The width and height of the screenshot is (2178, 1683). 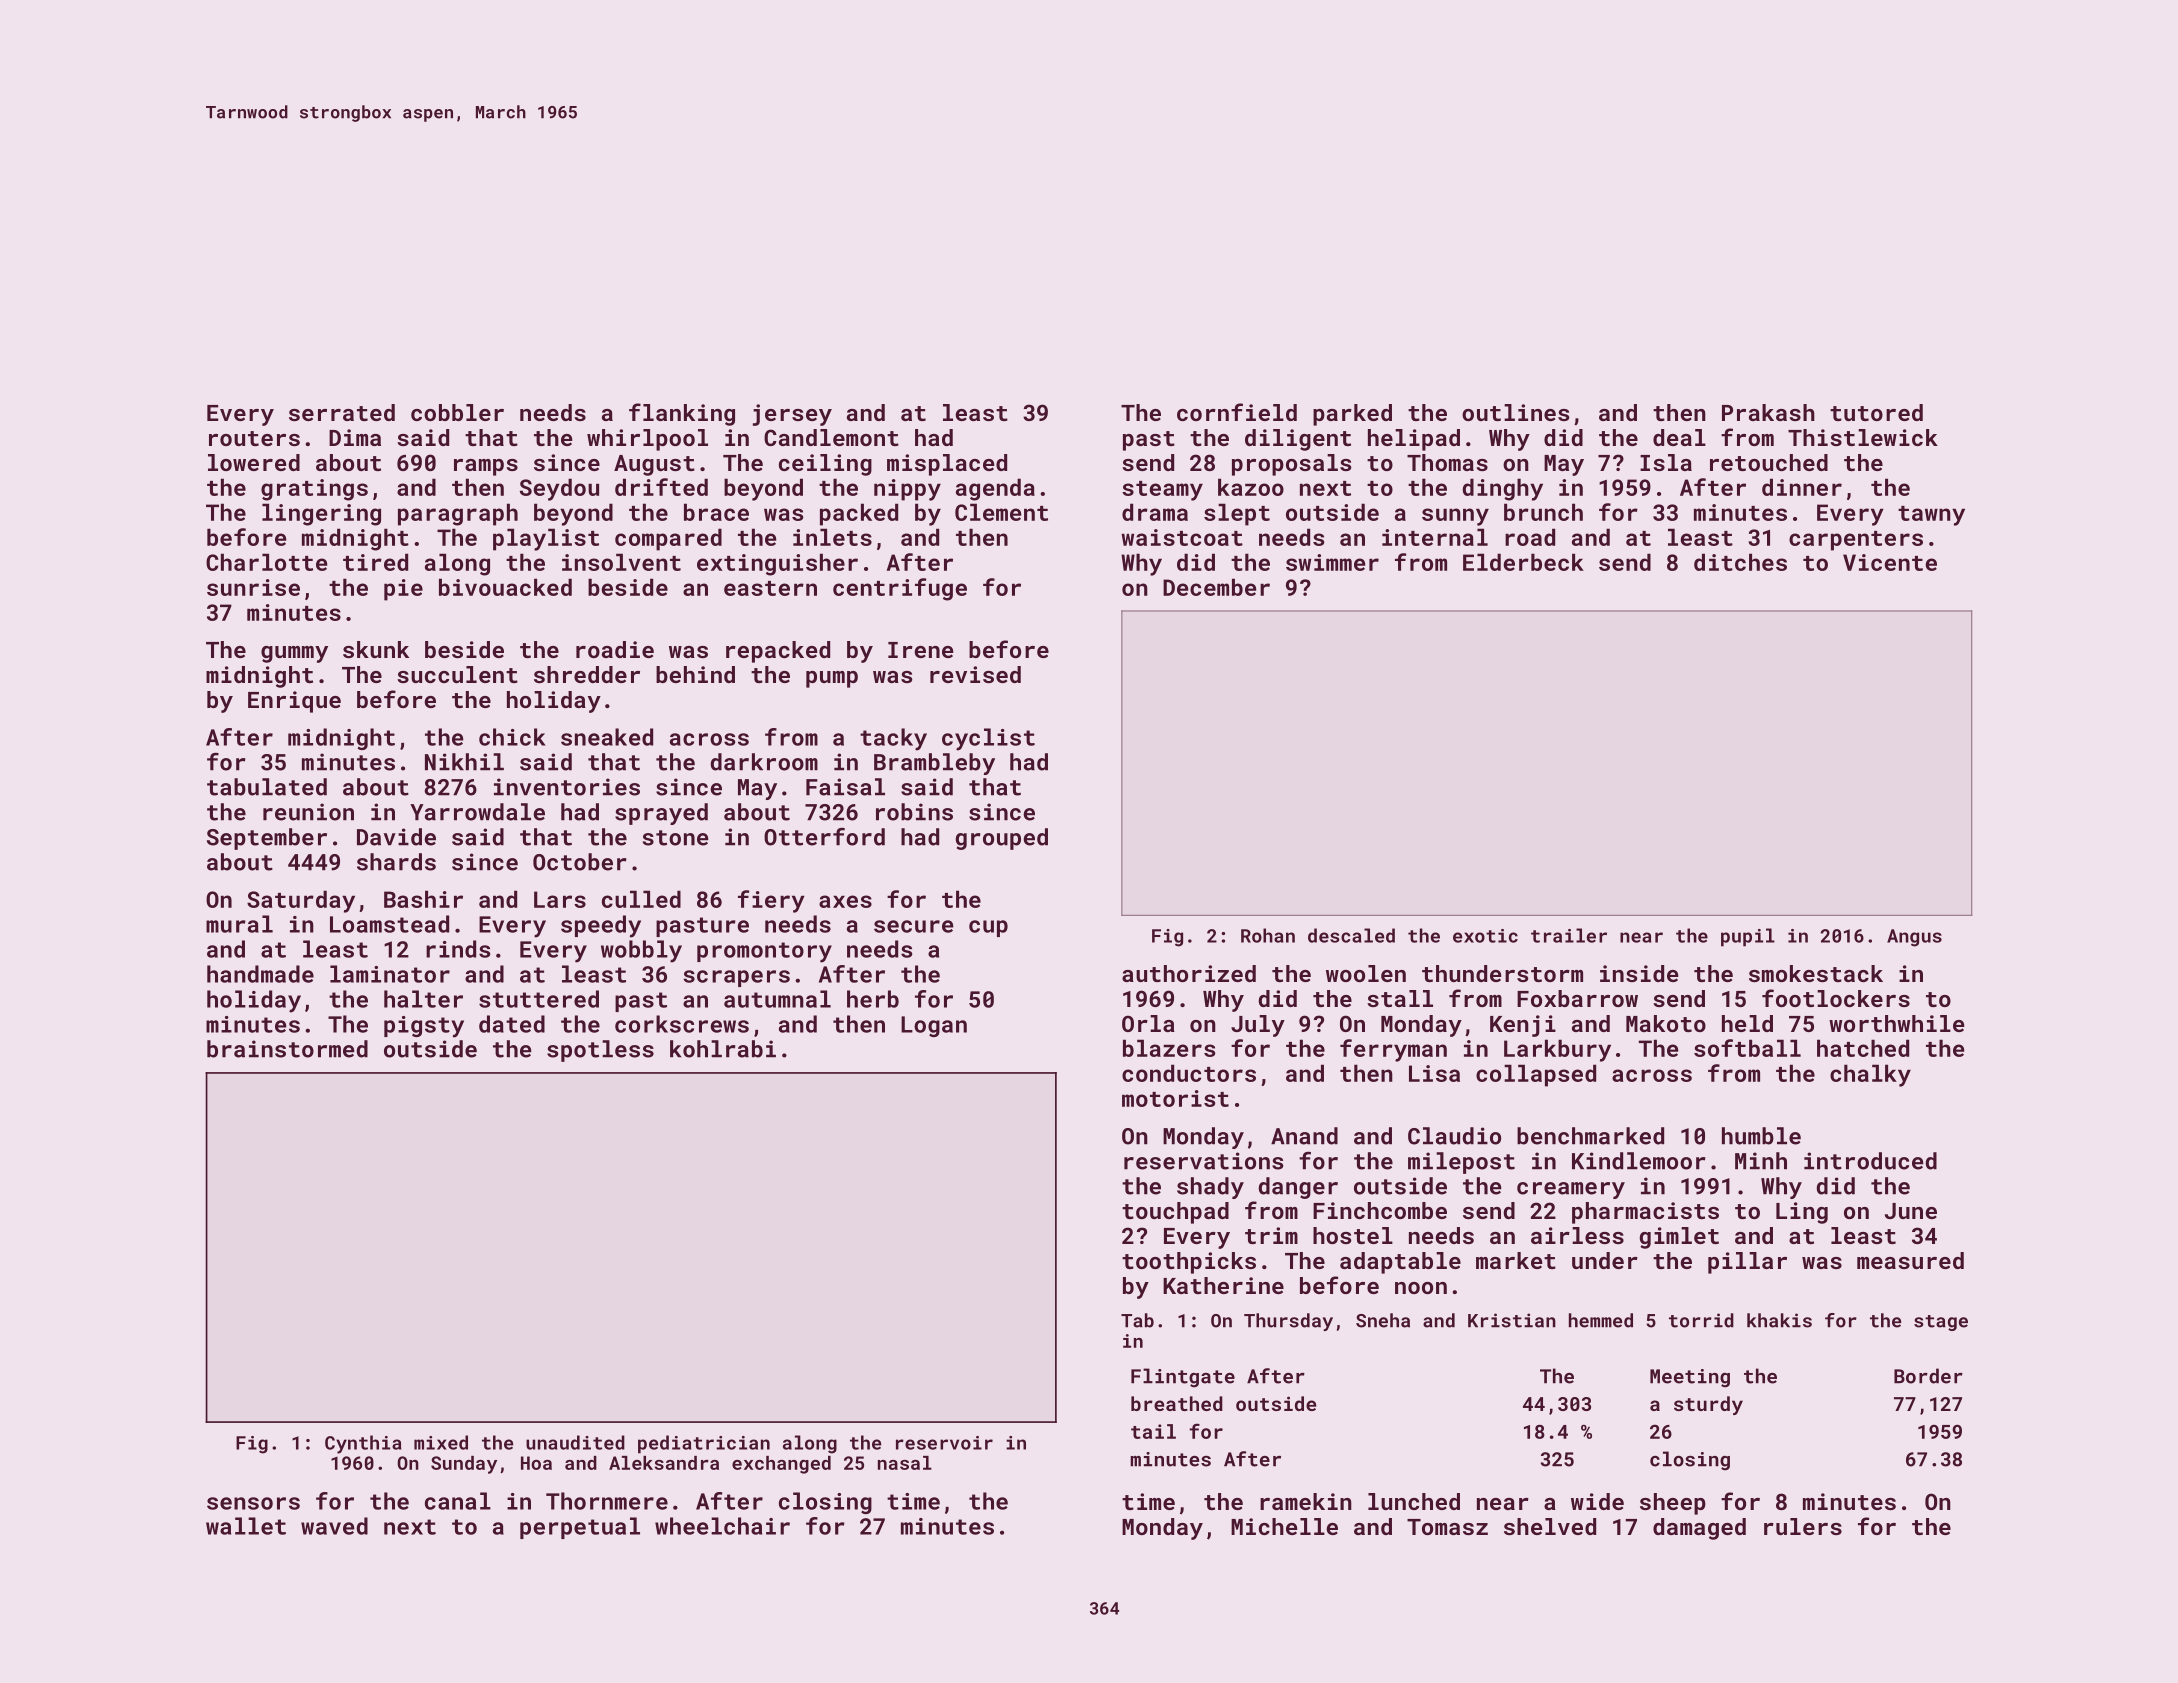 I want to click on Saturday, so click(x=301, y=901).
